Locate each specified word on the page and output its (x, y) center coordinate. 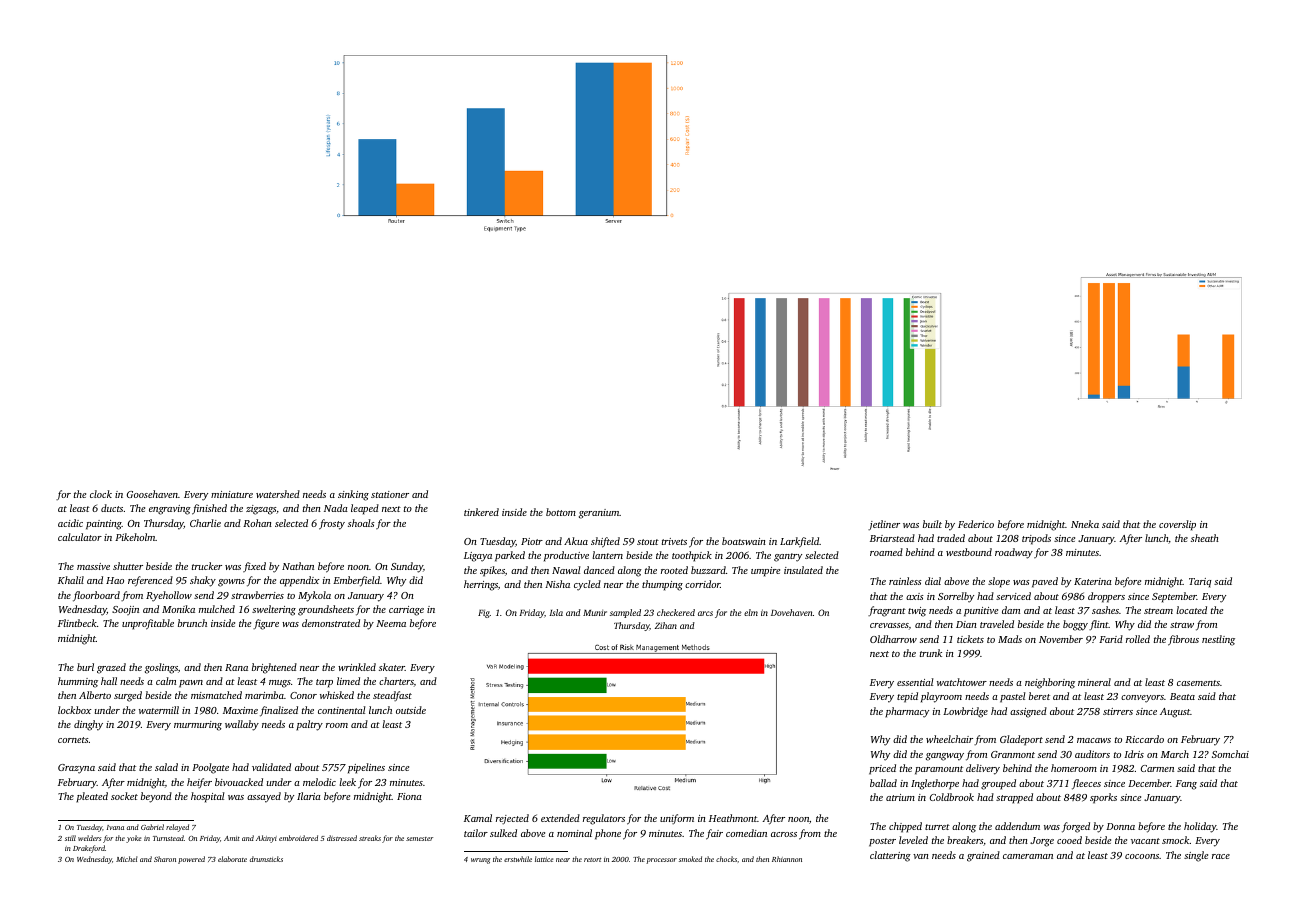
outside (411, 710)
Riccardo (1144, 739)
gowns (231, 583)
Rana (236, 667)
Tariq (1200, 583)
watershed (278, 494)
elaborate (232, 859)
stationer (390, 494)
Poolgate (210, 768)
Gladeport (1021, 740)
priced (882, 769)
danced (599, 570)
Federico (976, 524)
